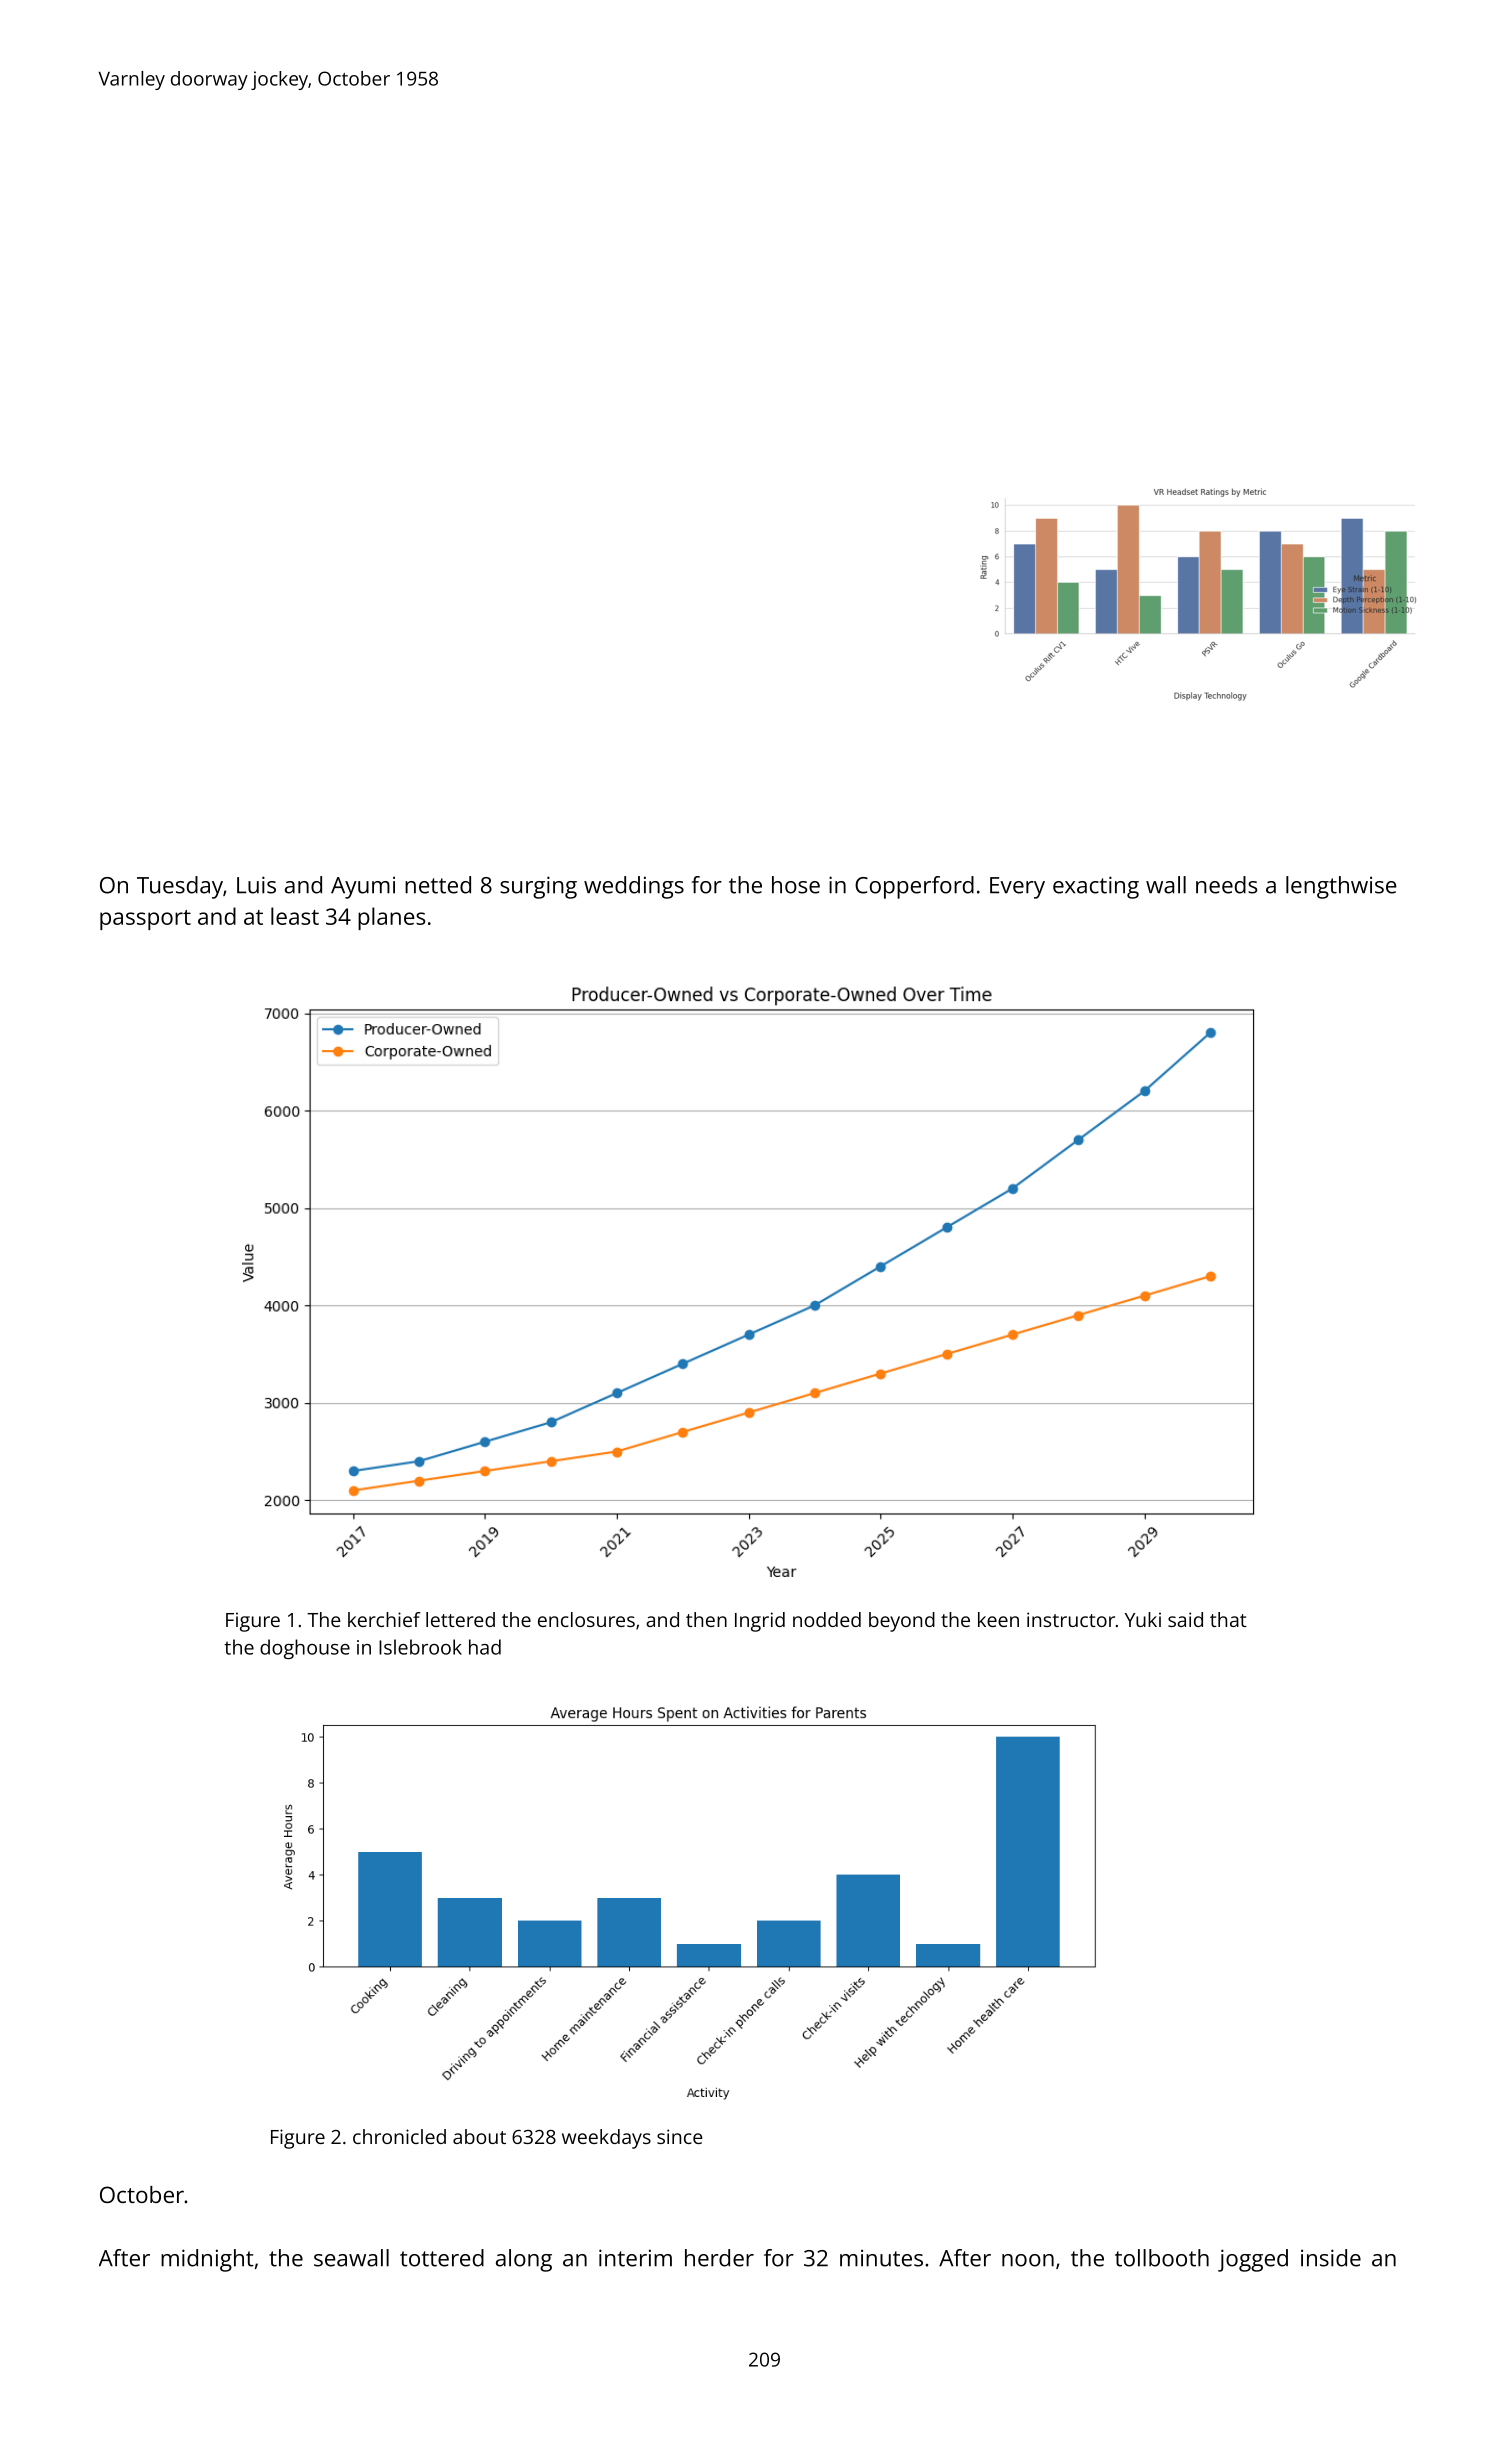  Describe the element at coordinates (706, 1619) in the document. I see `then` at that location.
